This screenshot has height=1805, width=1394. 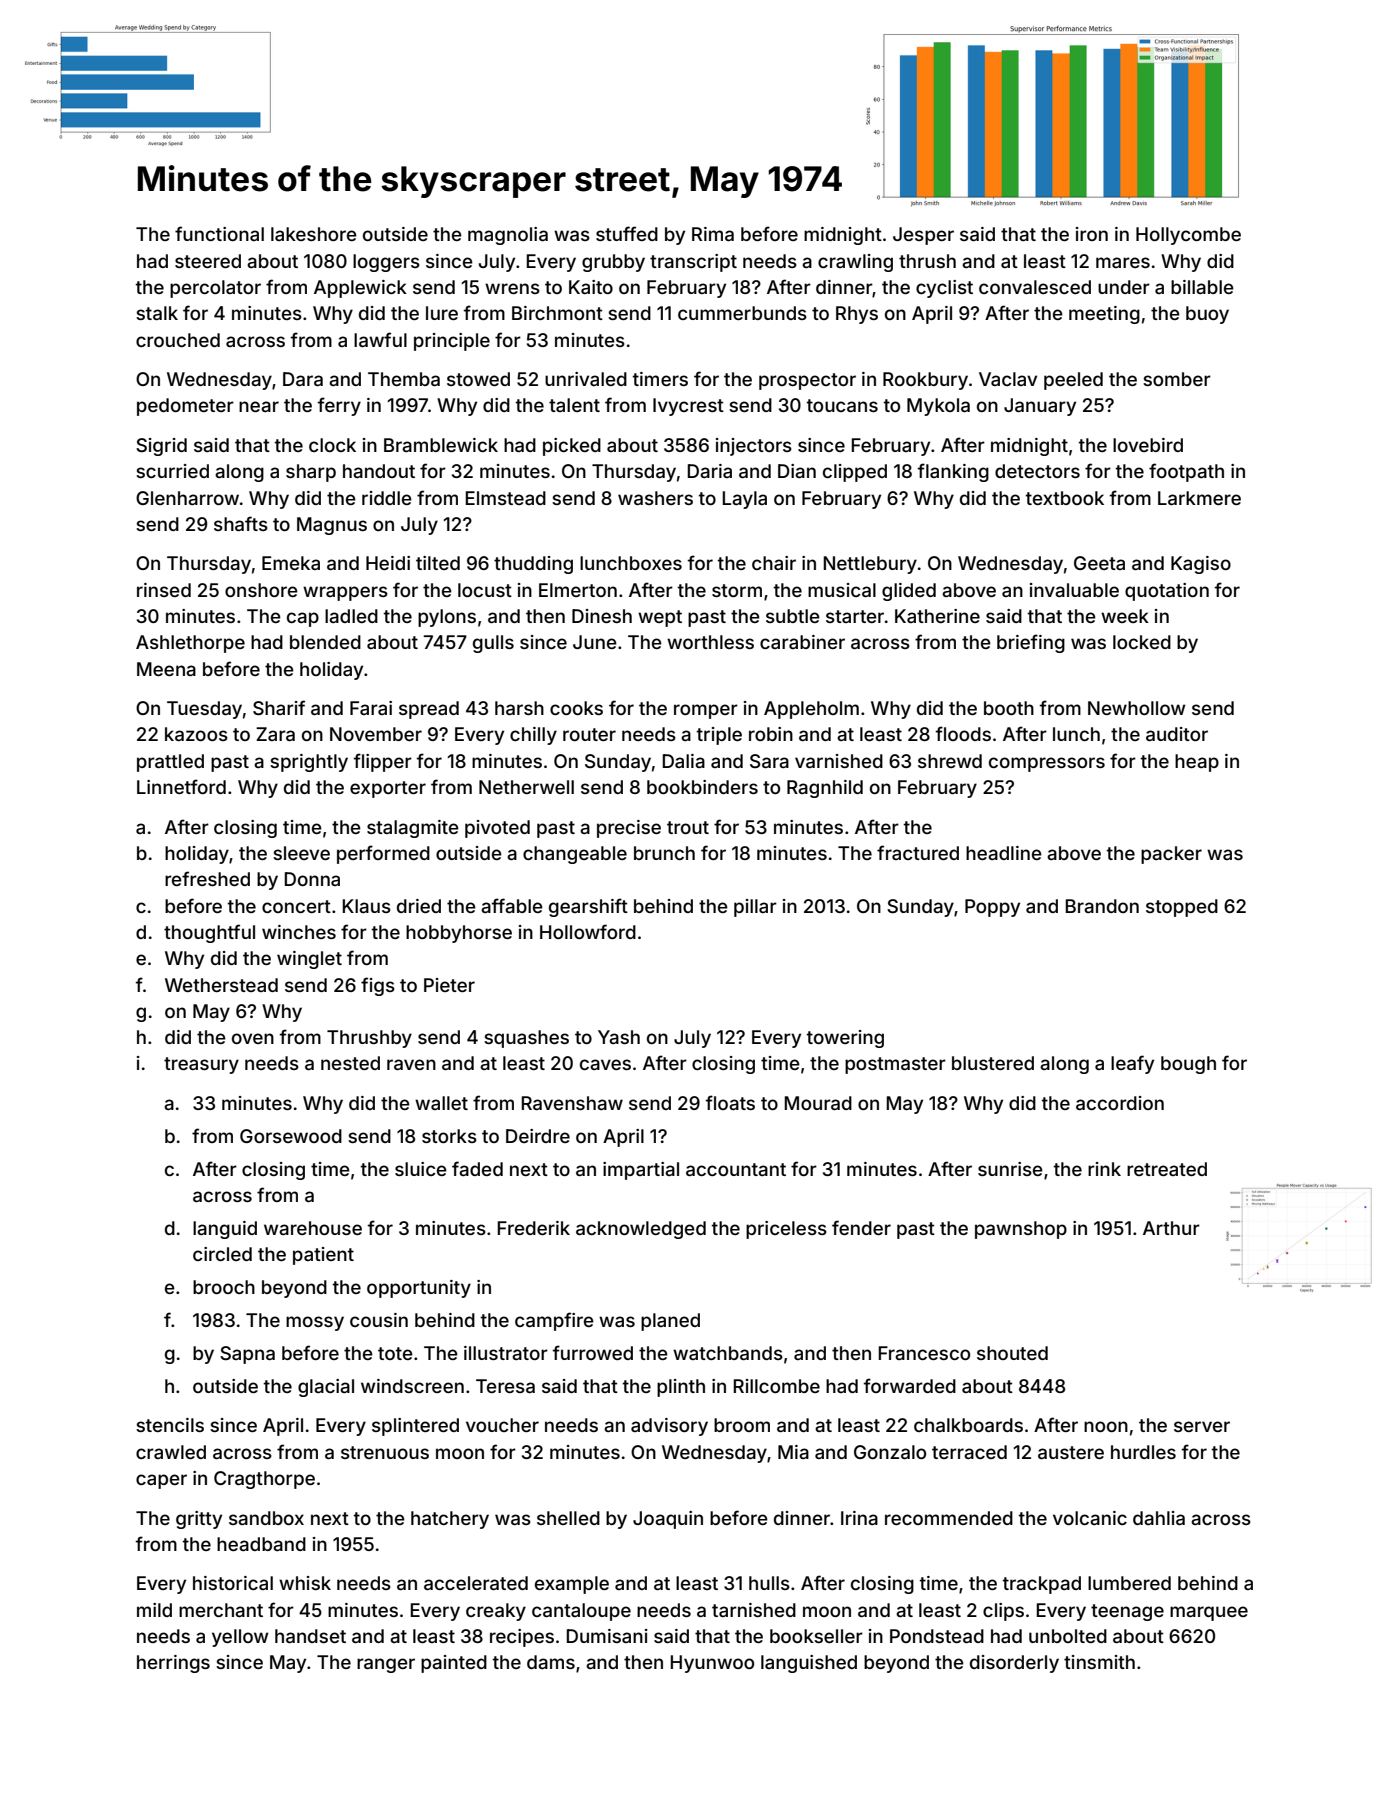 I want to click on caper, so click(x=161, y=1481).
